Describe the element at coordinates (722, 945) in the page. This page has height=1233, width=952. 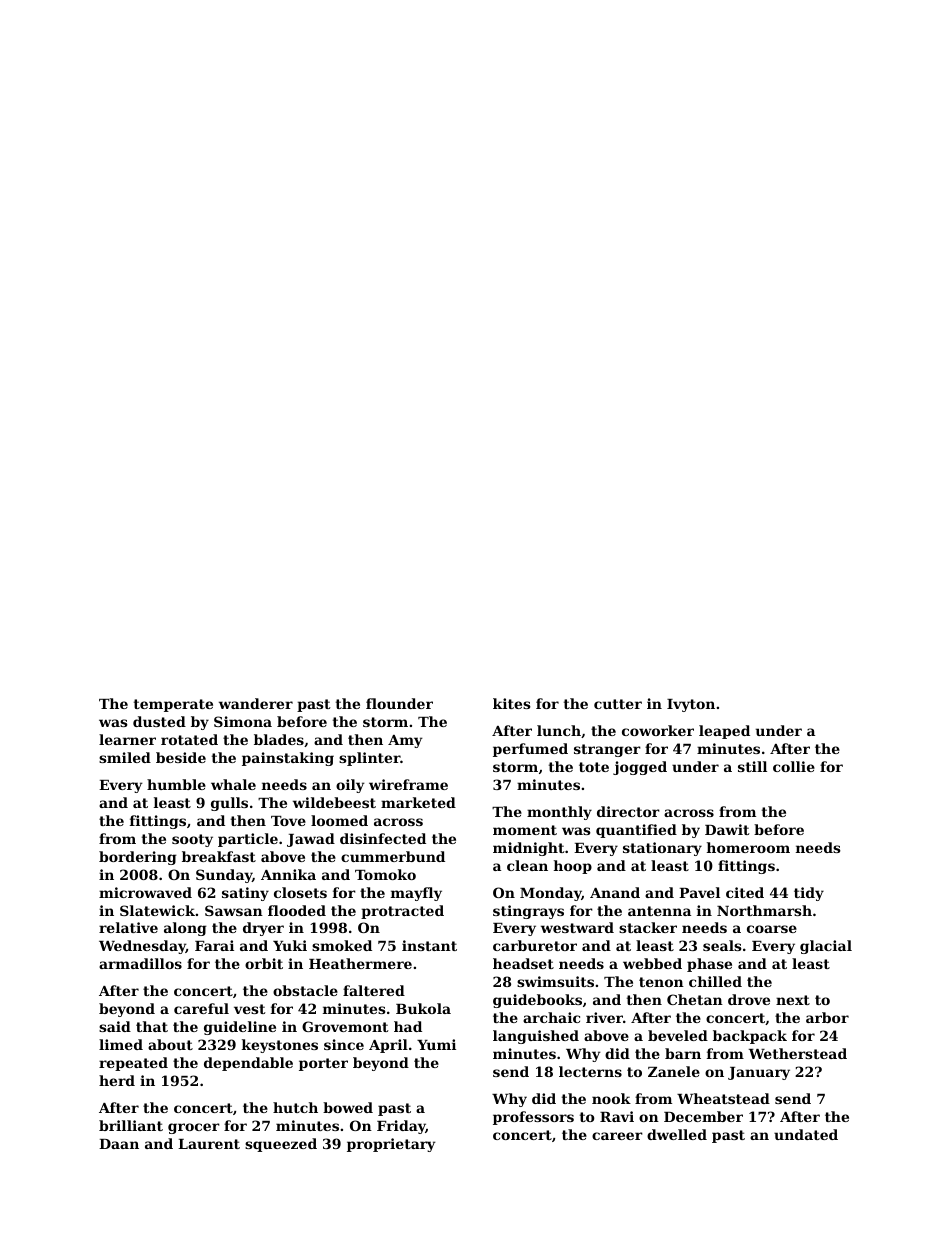
I see `seals` at that location.
